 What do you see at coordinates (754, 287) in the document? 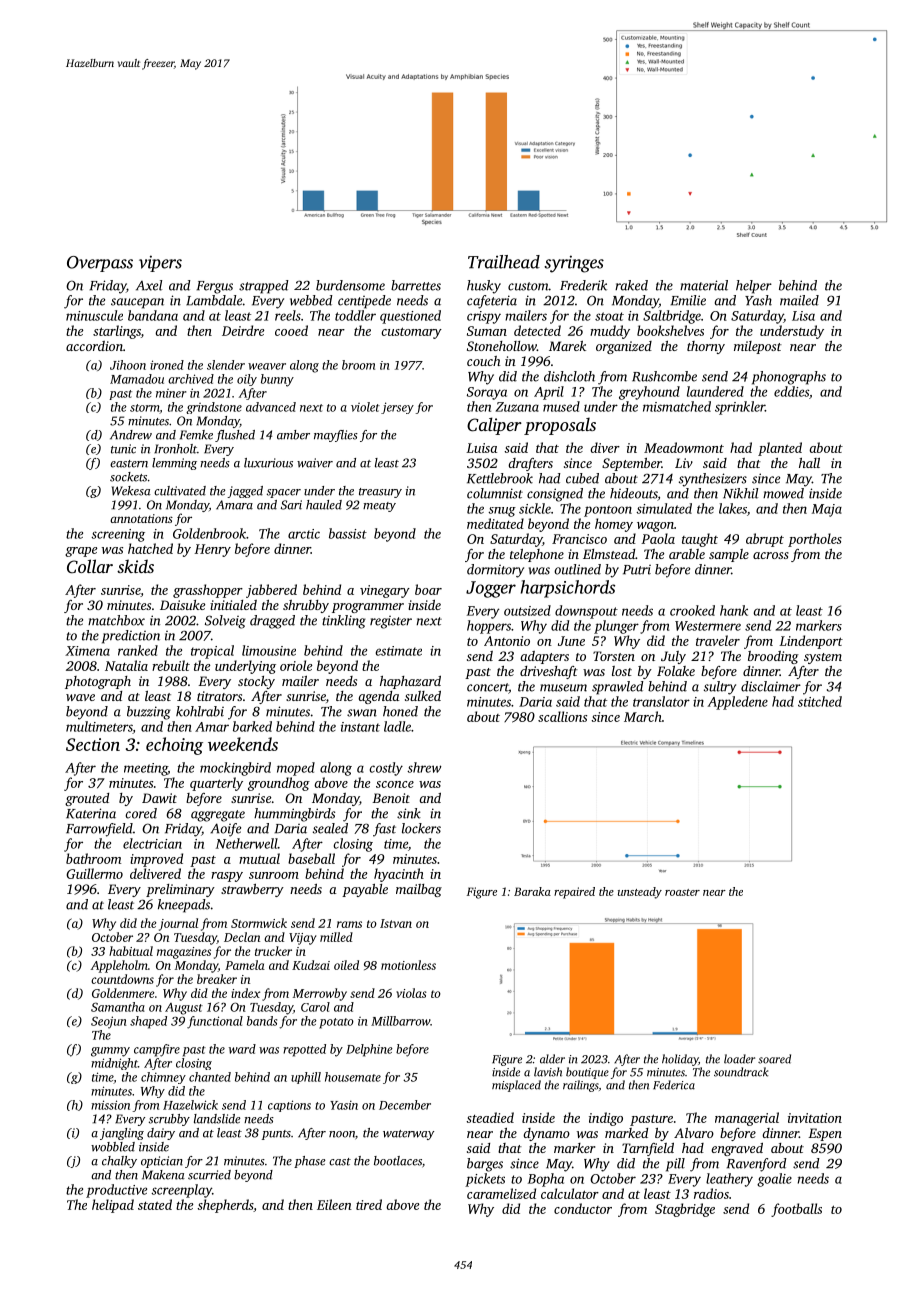
I see `helper` at bounding box center [754, 287].
